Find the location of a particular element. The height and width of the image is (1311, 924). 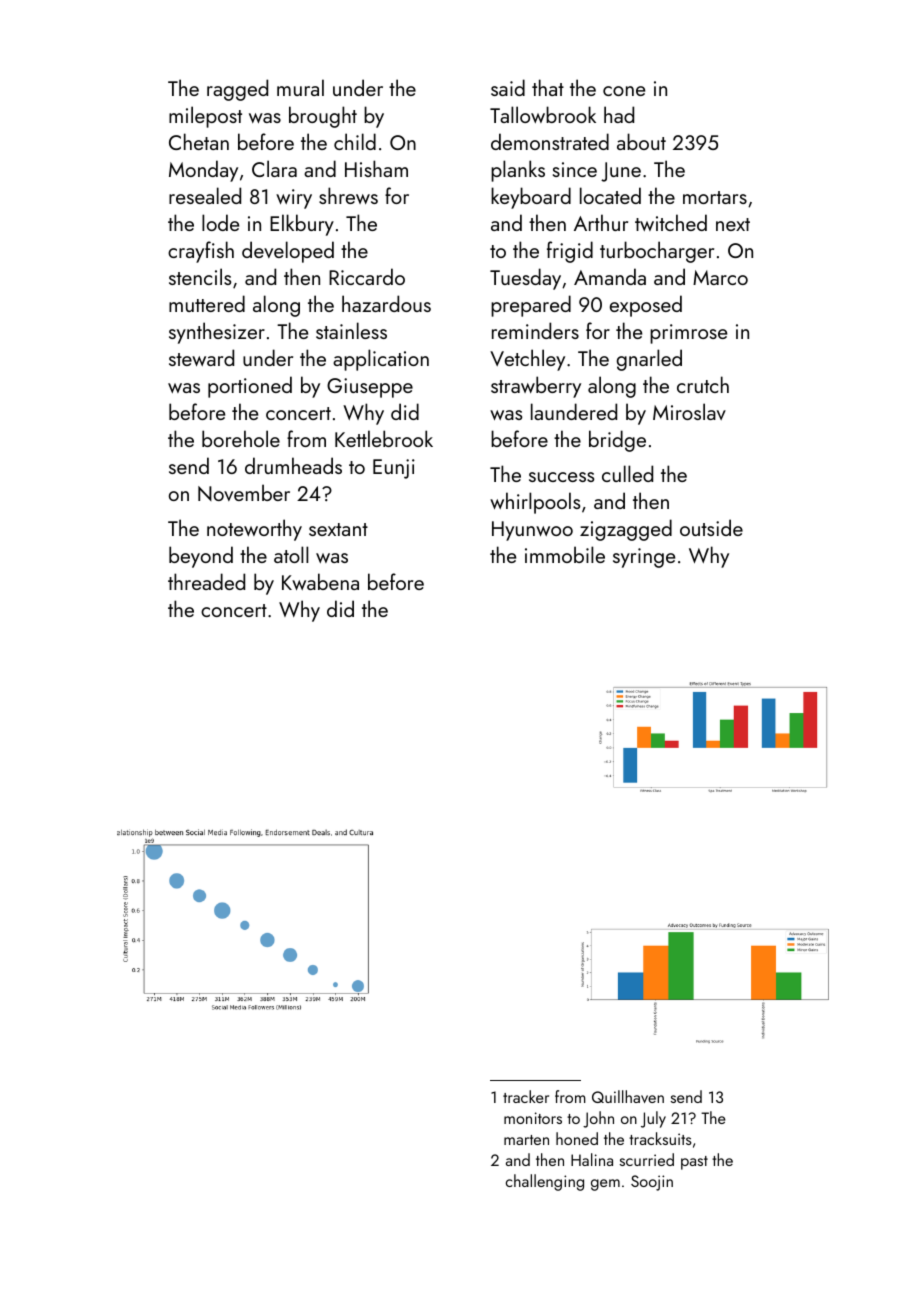

prepared is located at coordinates (531, 306).
